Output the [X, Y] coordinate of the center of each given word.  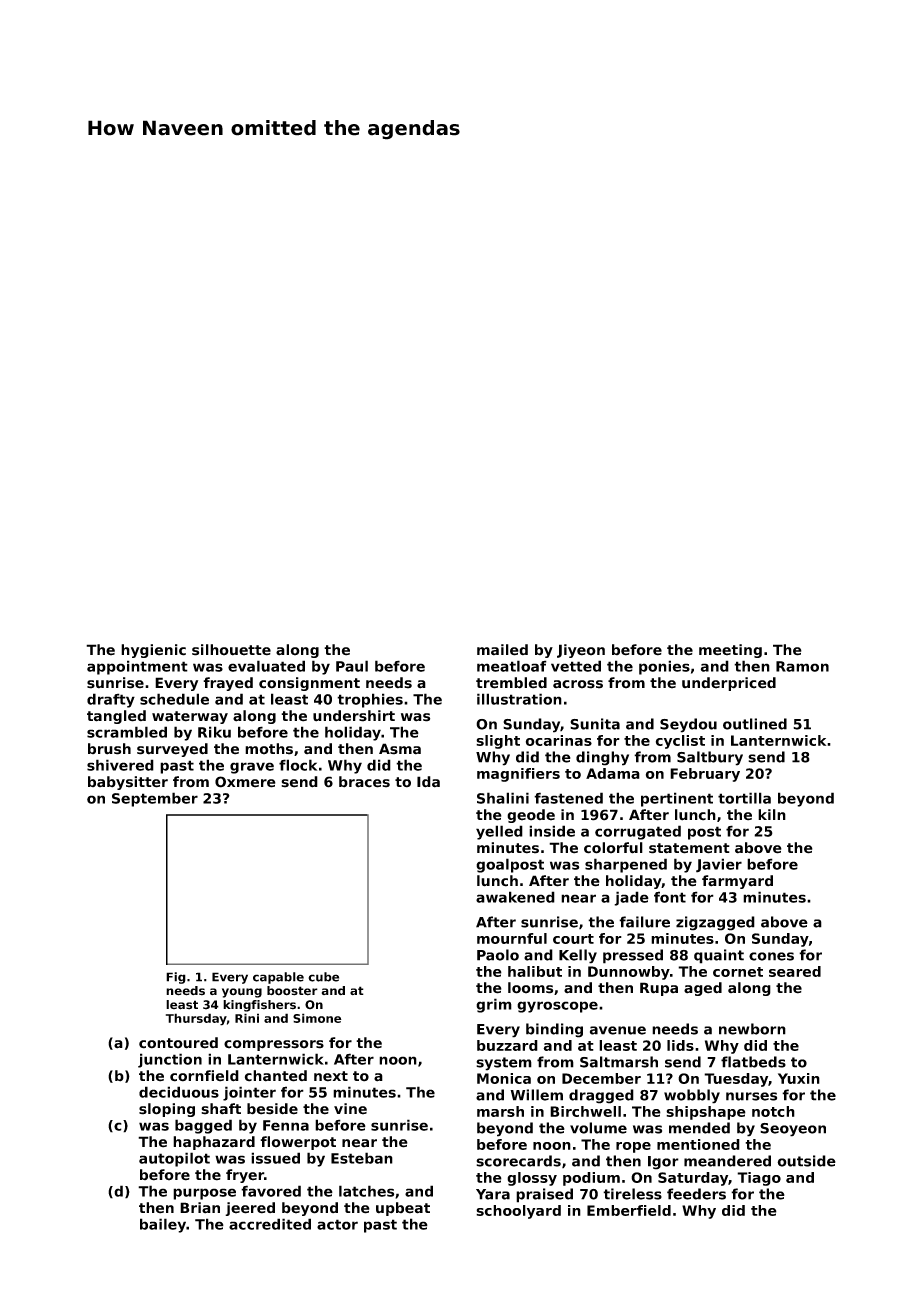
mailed [502, 650]
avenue [618, 1030]
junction [170, 1060]
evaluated [266, 666]
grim [494, 1005]
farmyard [737, 882]
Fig [176, 978]
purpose [204, 1194]
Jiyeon [581, 651]
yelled [499, 832]
